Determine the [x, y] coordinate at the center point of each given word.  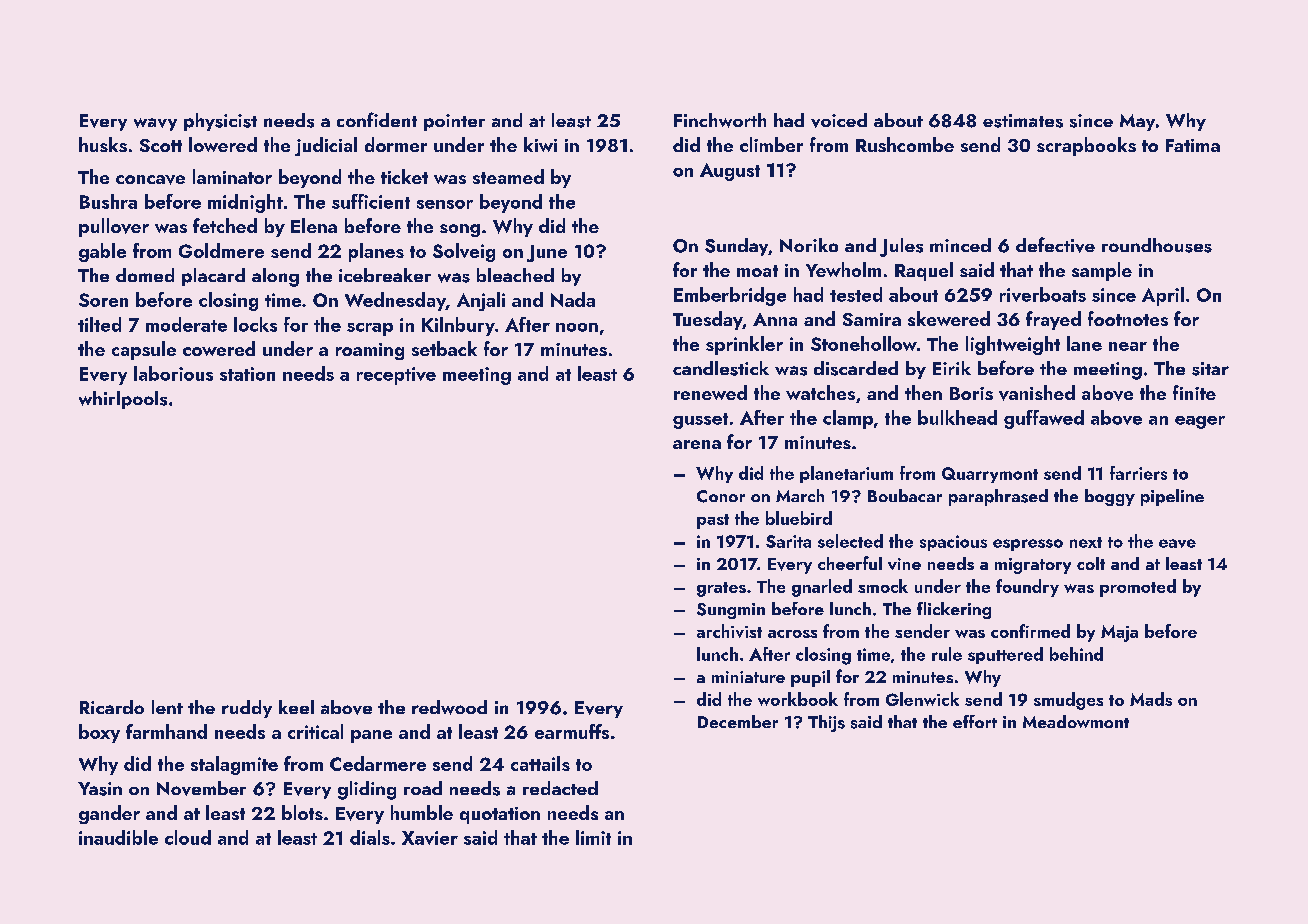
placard [213, 277]
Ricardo [112, 707]
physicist [220, 122]
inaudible [118, 837]
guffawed [1044, 419]
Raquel [924, 271]
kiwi [540, 144]
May [1137, 122]
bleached [515, 275]
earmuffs [572, 731]
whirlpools [123, 400]
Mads [1151, 699]
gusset [700, 421]
